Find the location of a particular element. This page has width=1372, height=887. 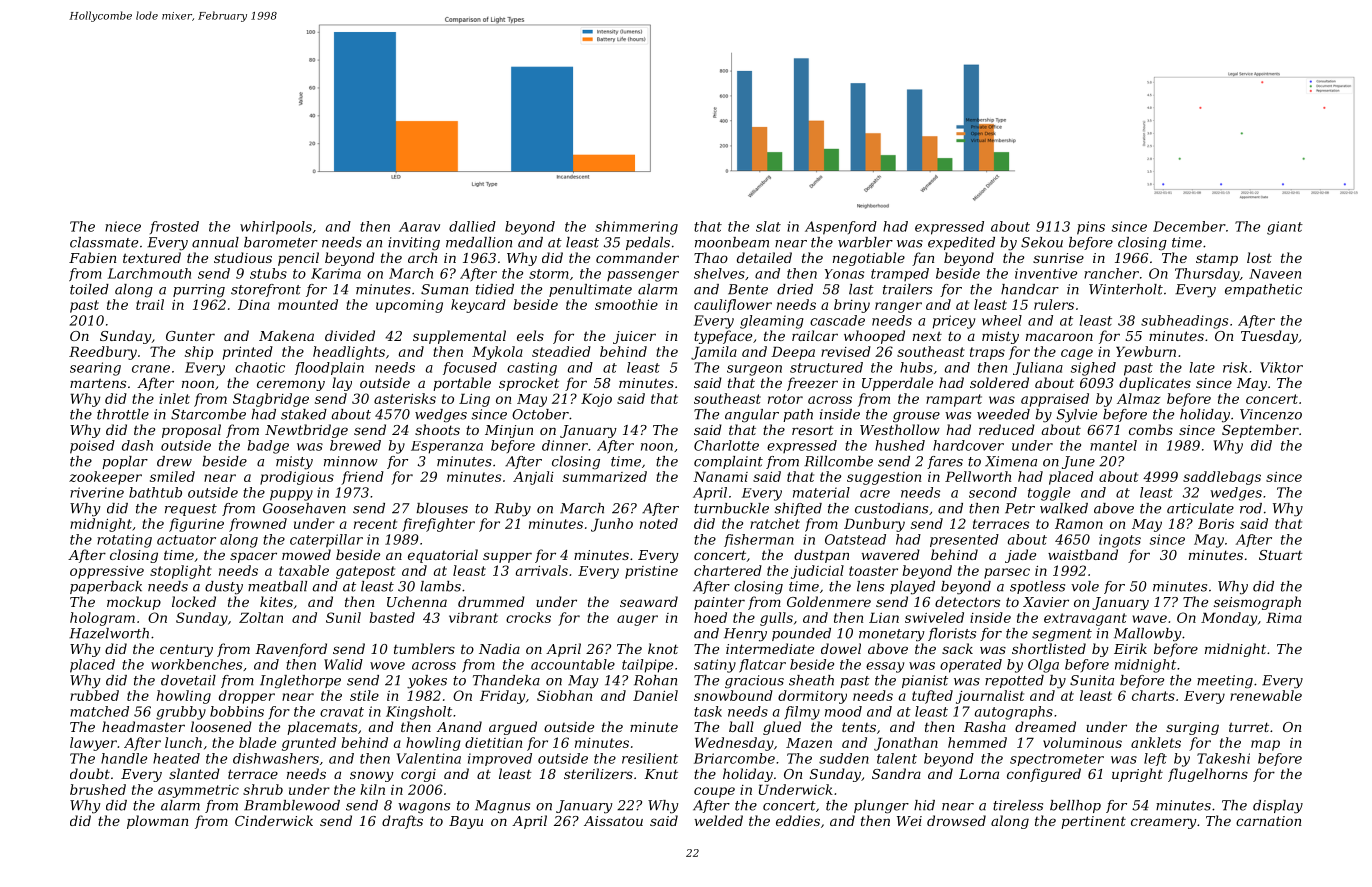

dusty is located at coordinates (224, 588).
